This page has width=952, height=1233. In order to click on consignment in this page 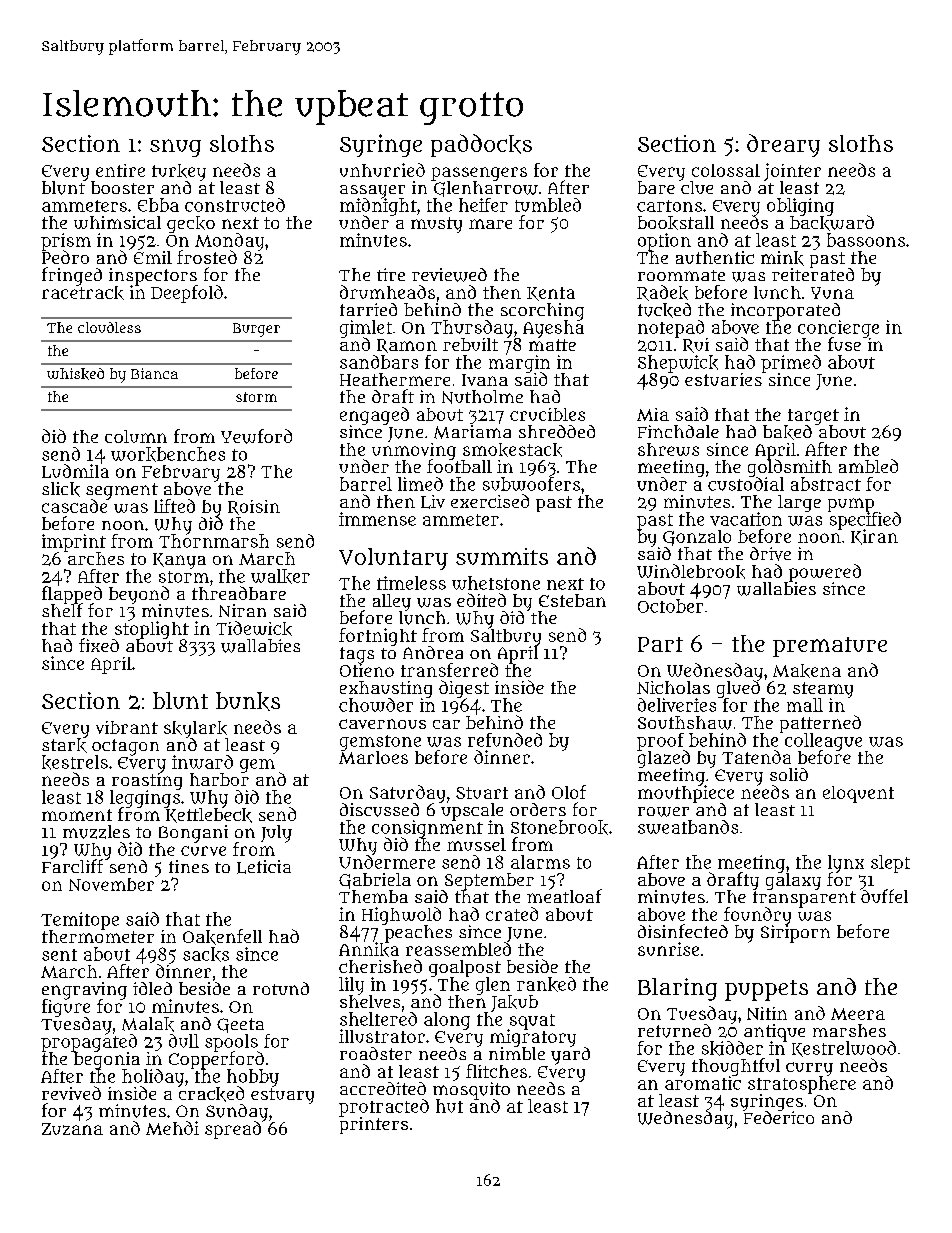, I will do `click(427, 829)`.
